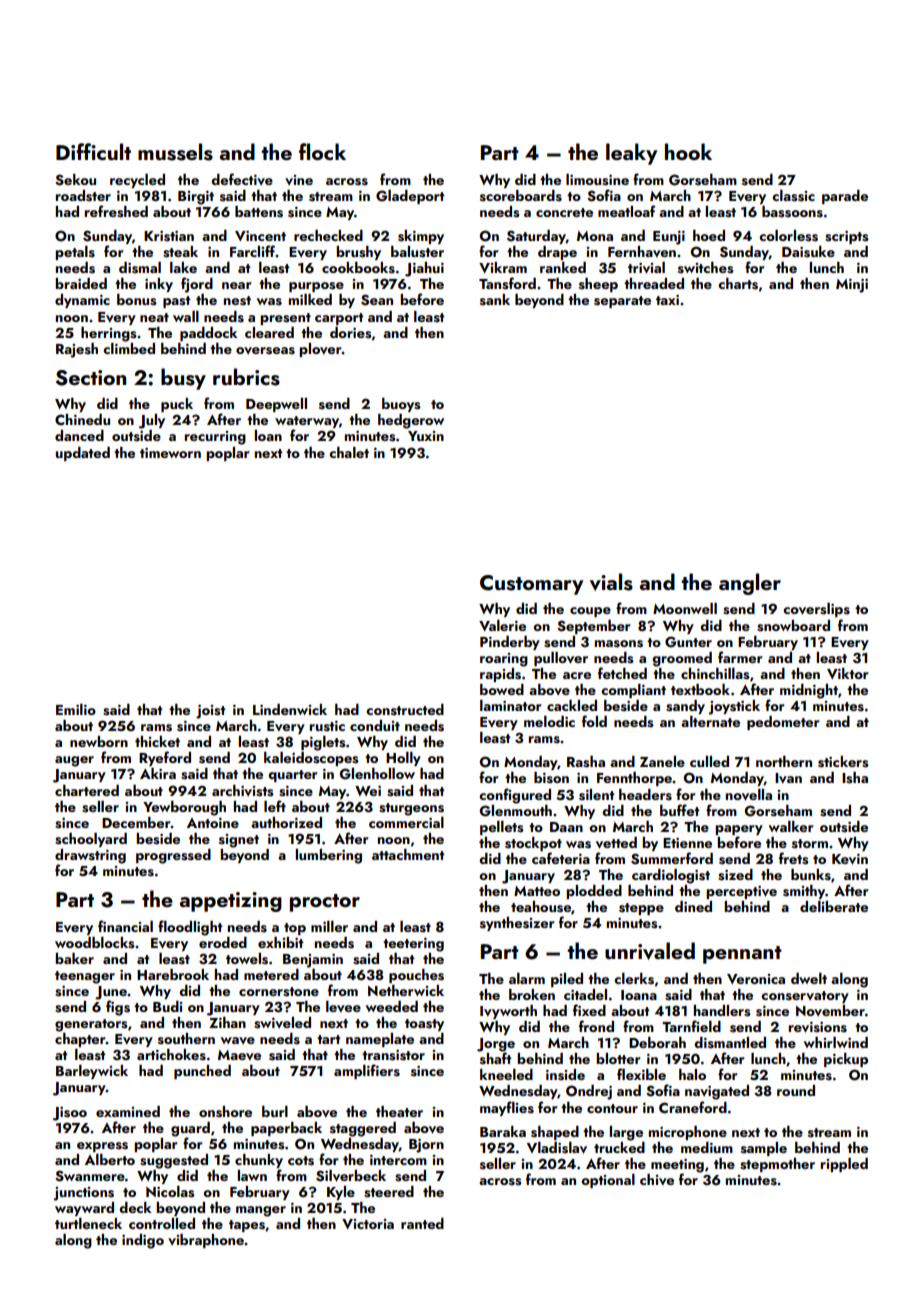 The height and width of the screenshot is (1314, 924). I want to click on turtleneck, so click(88, 1223).
